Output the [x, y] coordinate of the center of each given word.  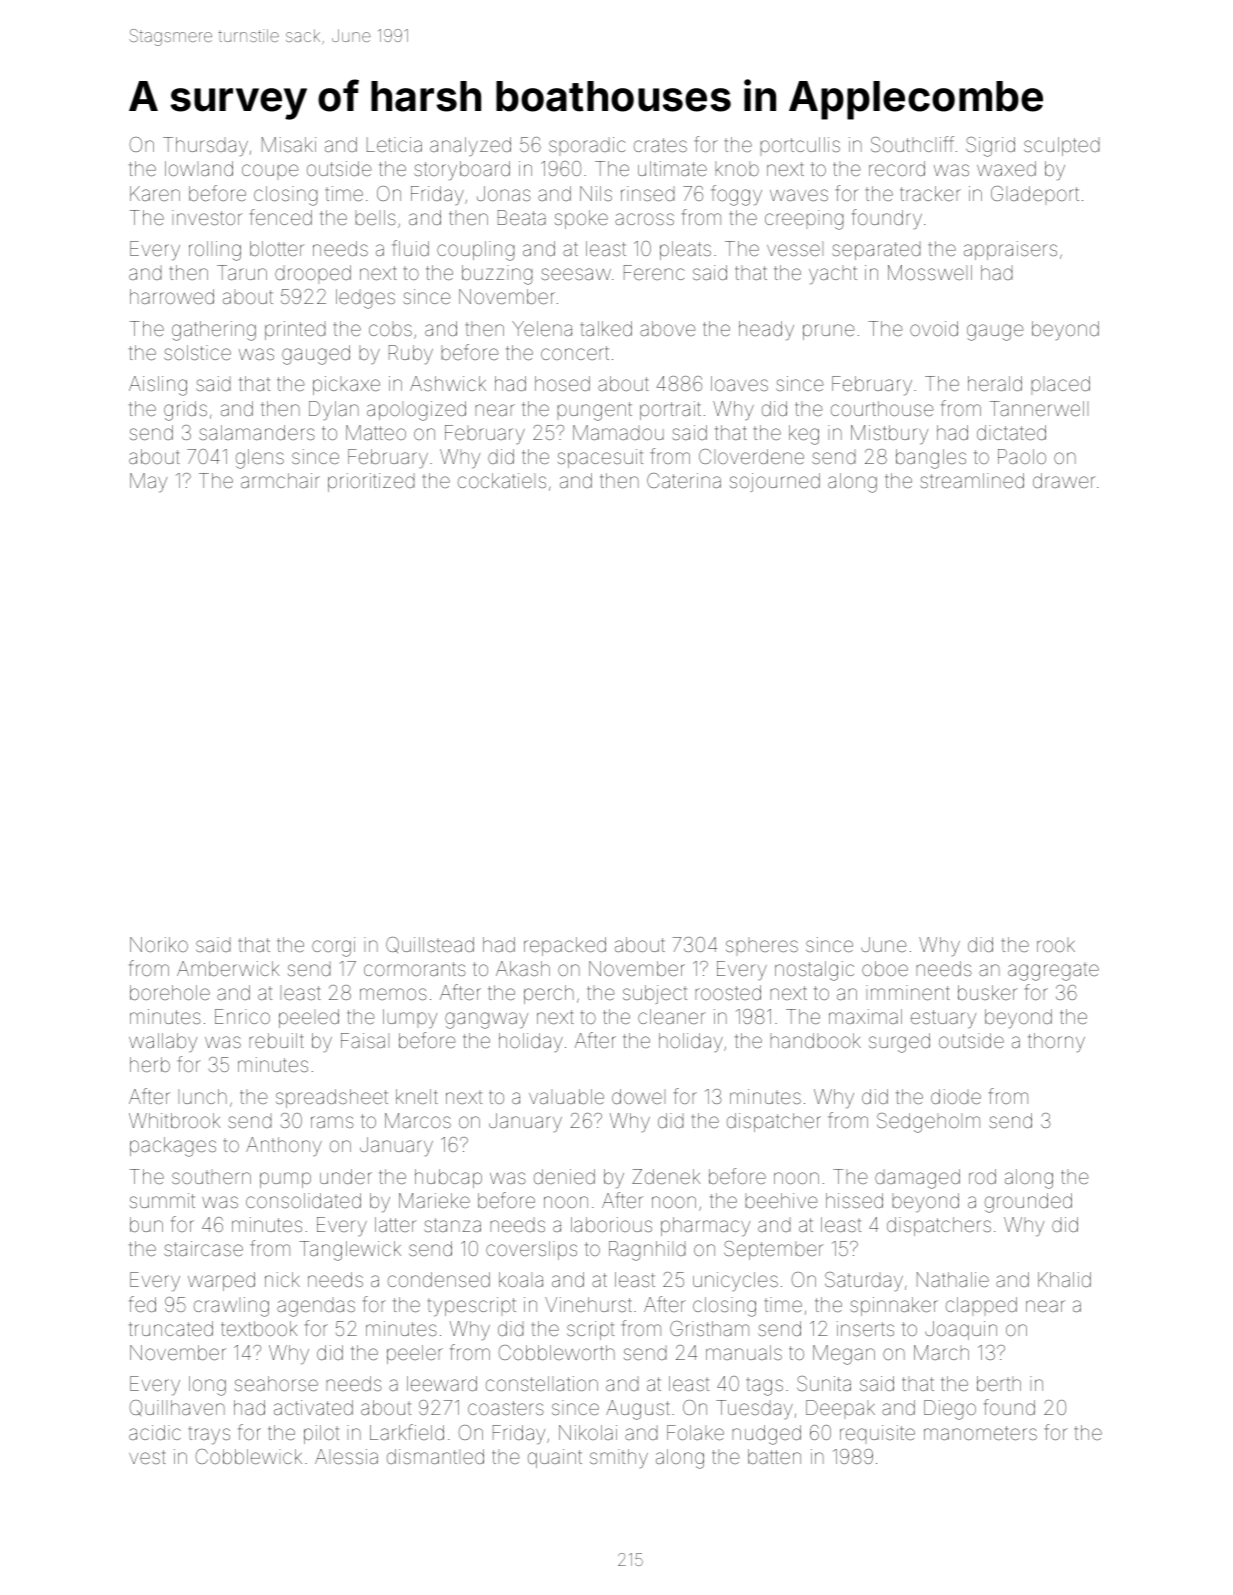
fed [142, 1304]
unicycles [735, 1281]
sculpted [1062, 146]
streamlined [972, 480]
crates [660, 145]
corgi [333, 947]
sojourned [775, 482]
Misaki [289, 144]
